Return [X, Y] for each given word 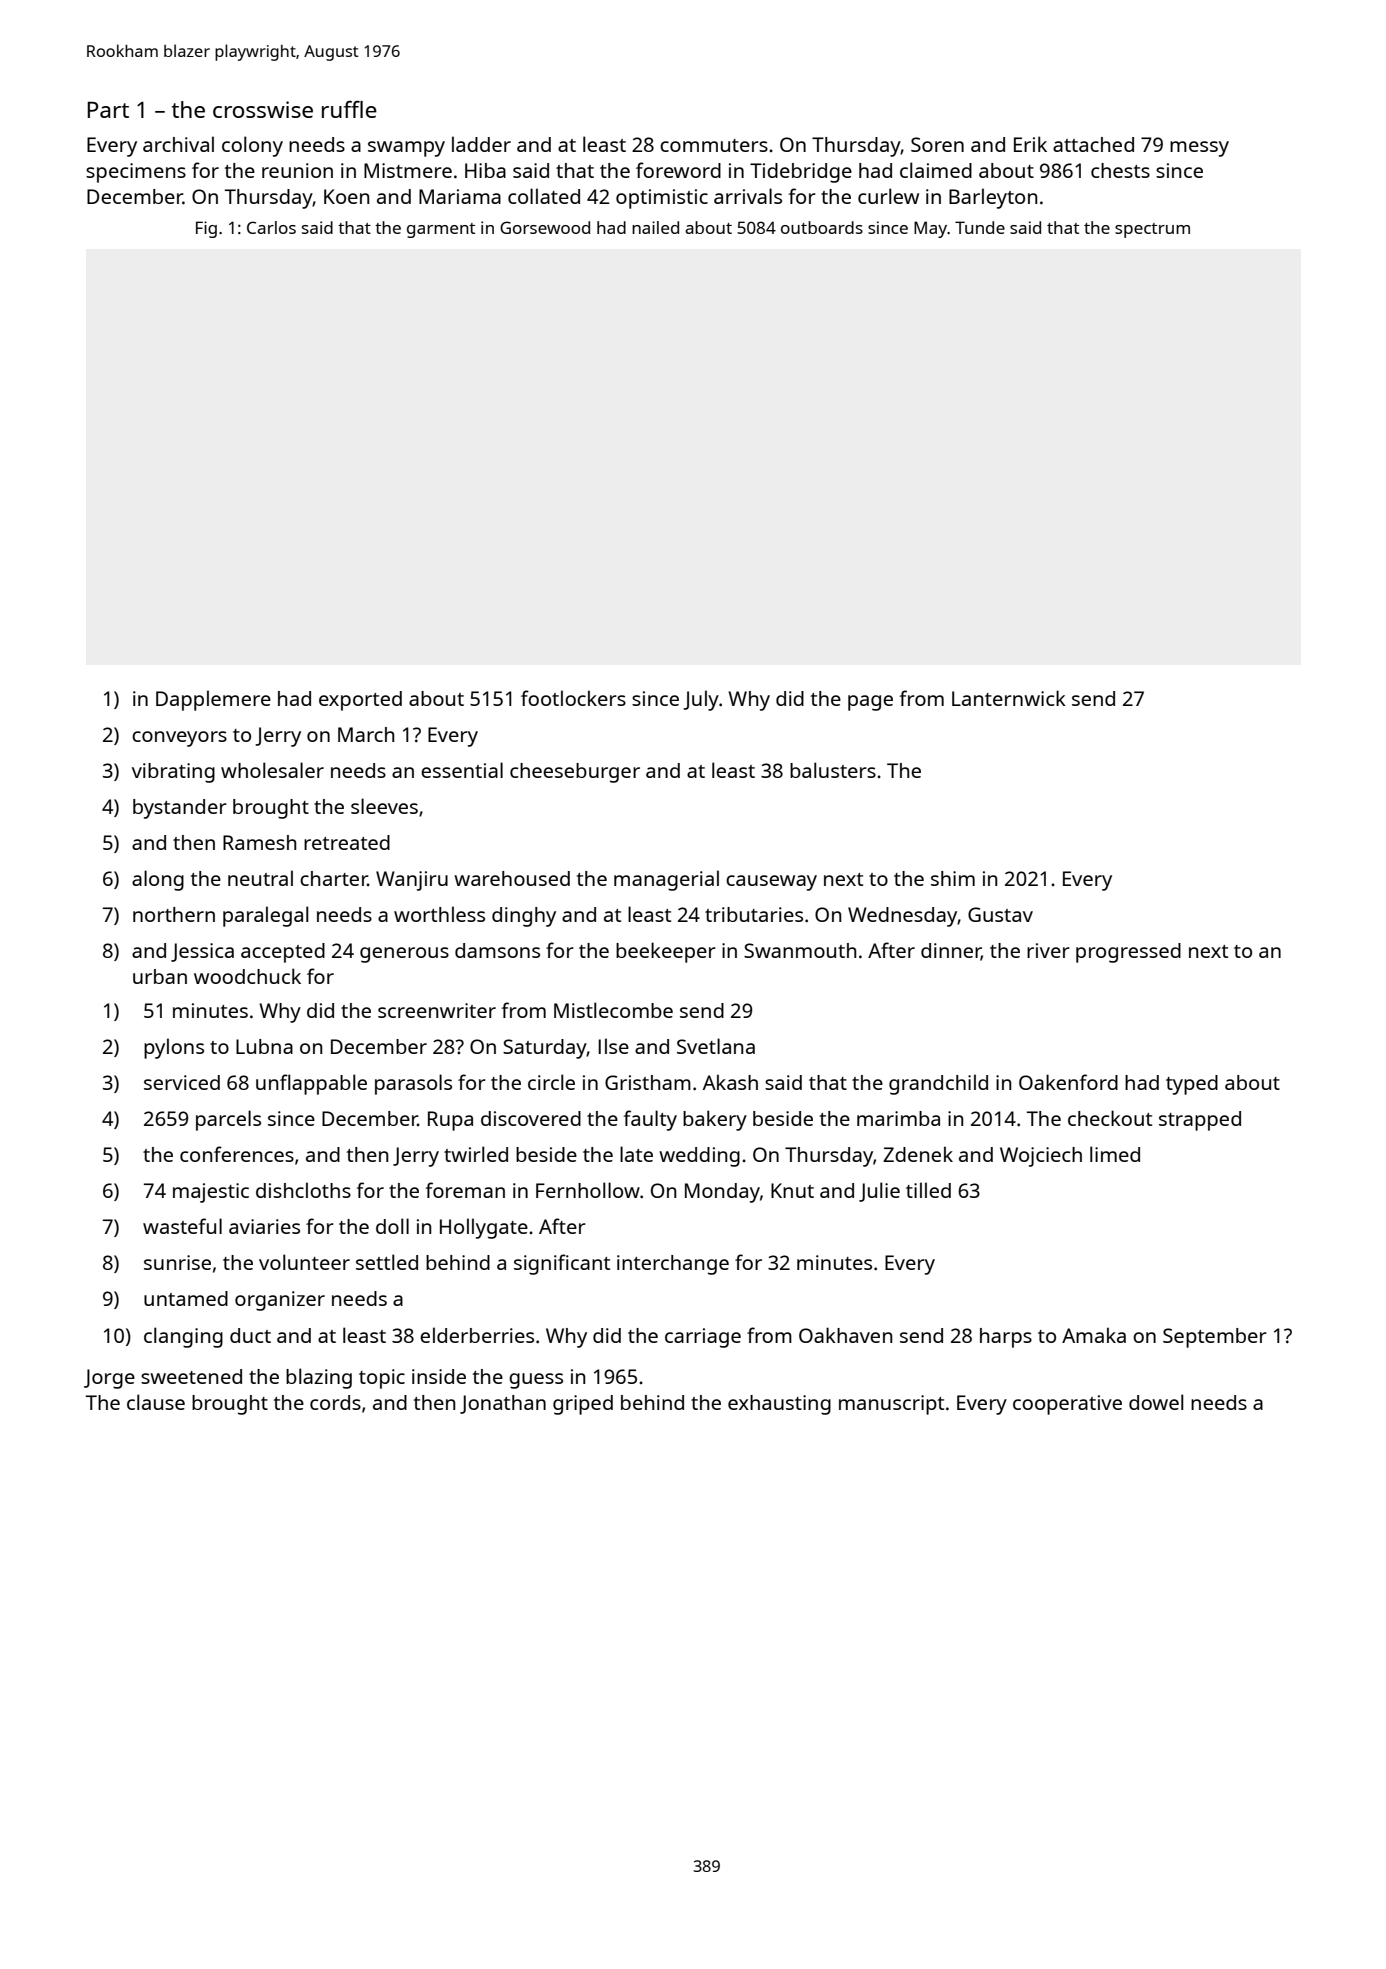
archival [178, 144]
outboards [822, 227]
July [701, 700]
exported [360, 701]
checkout [1110, 1118]
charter [334, 878]
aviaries [264, 1226]
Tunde [980, 227]
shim [953, 878]
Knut [792, 1190]
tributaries [754, 914]
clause [156, 1402]
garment [441, 230]
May [930, 229]
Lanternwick [1009, 698]
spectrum [1152, 230]
